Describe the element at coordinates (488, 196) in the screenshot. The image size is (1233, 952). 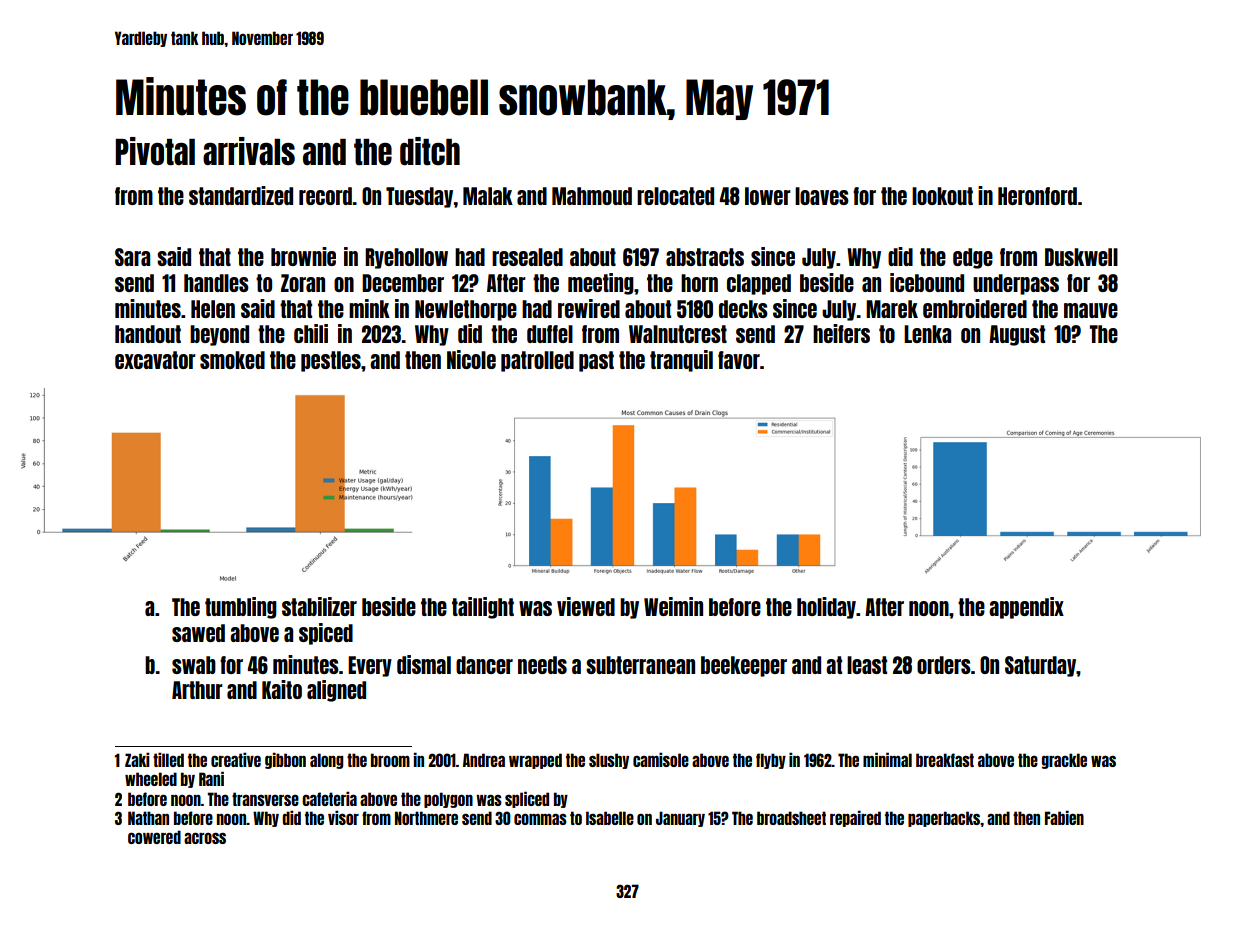
I see `Malak` at that location.
